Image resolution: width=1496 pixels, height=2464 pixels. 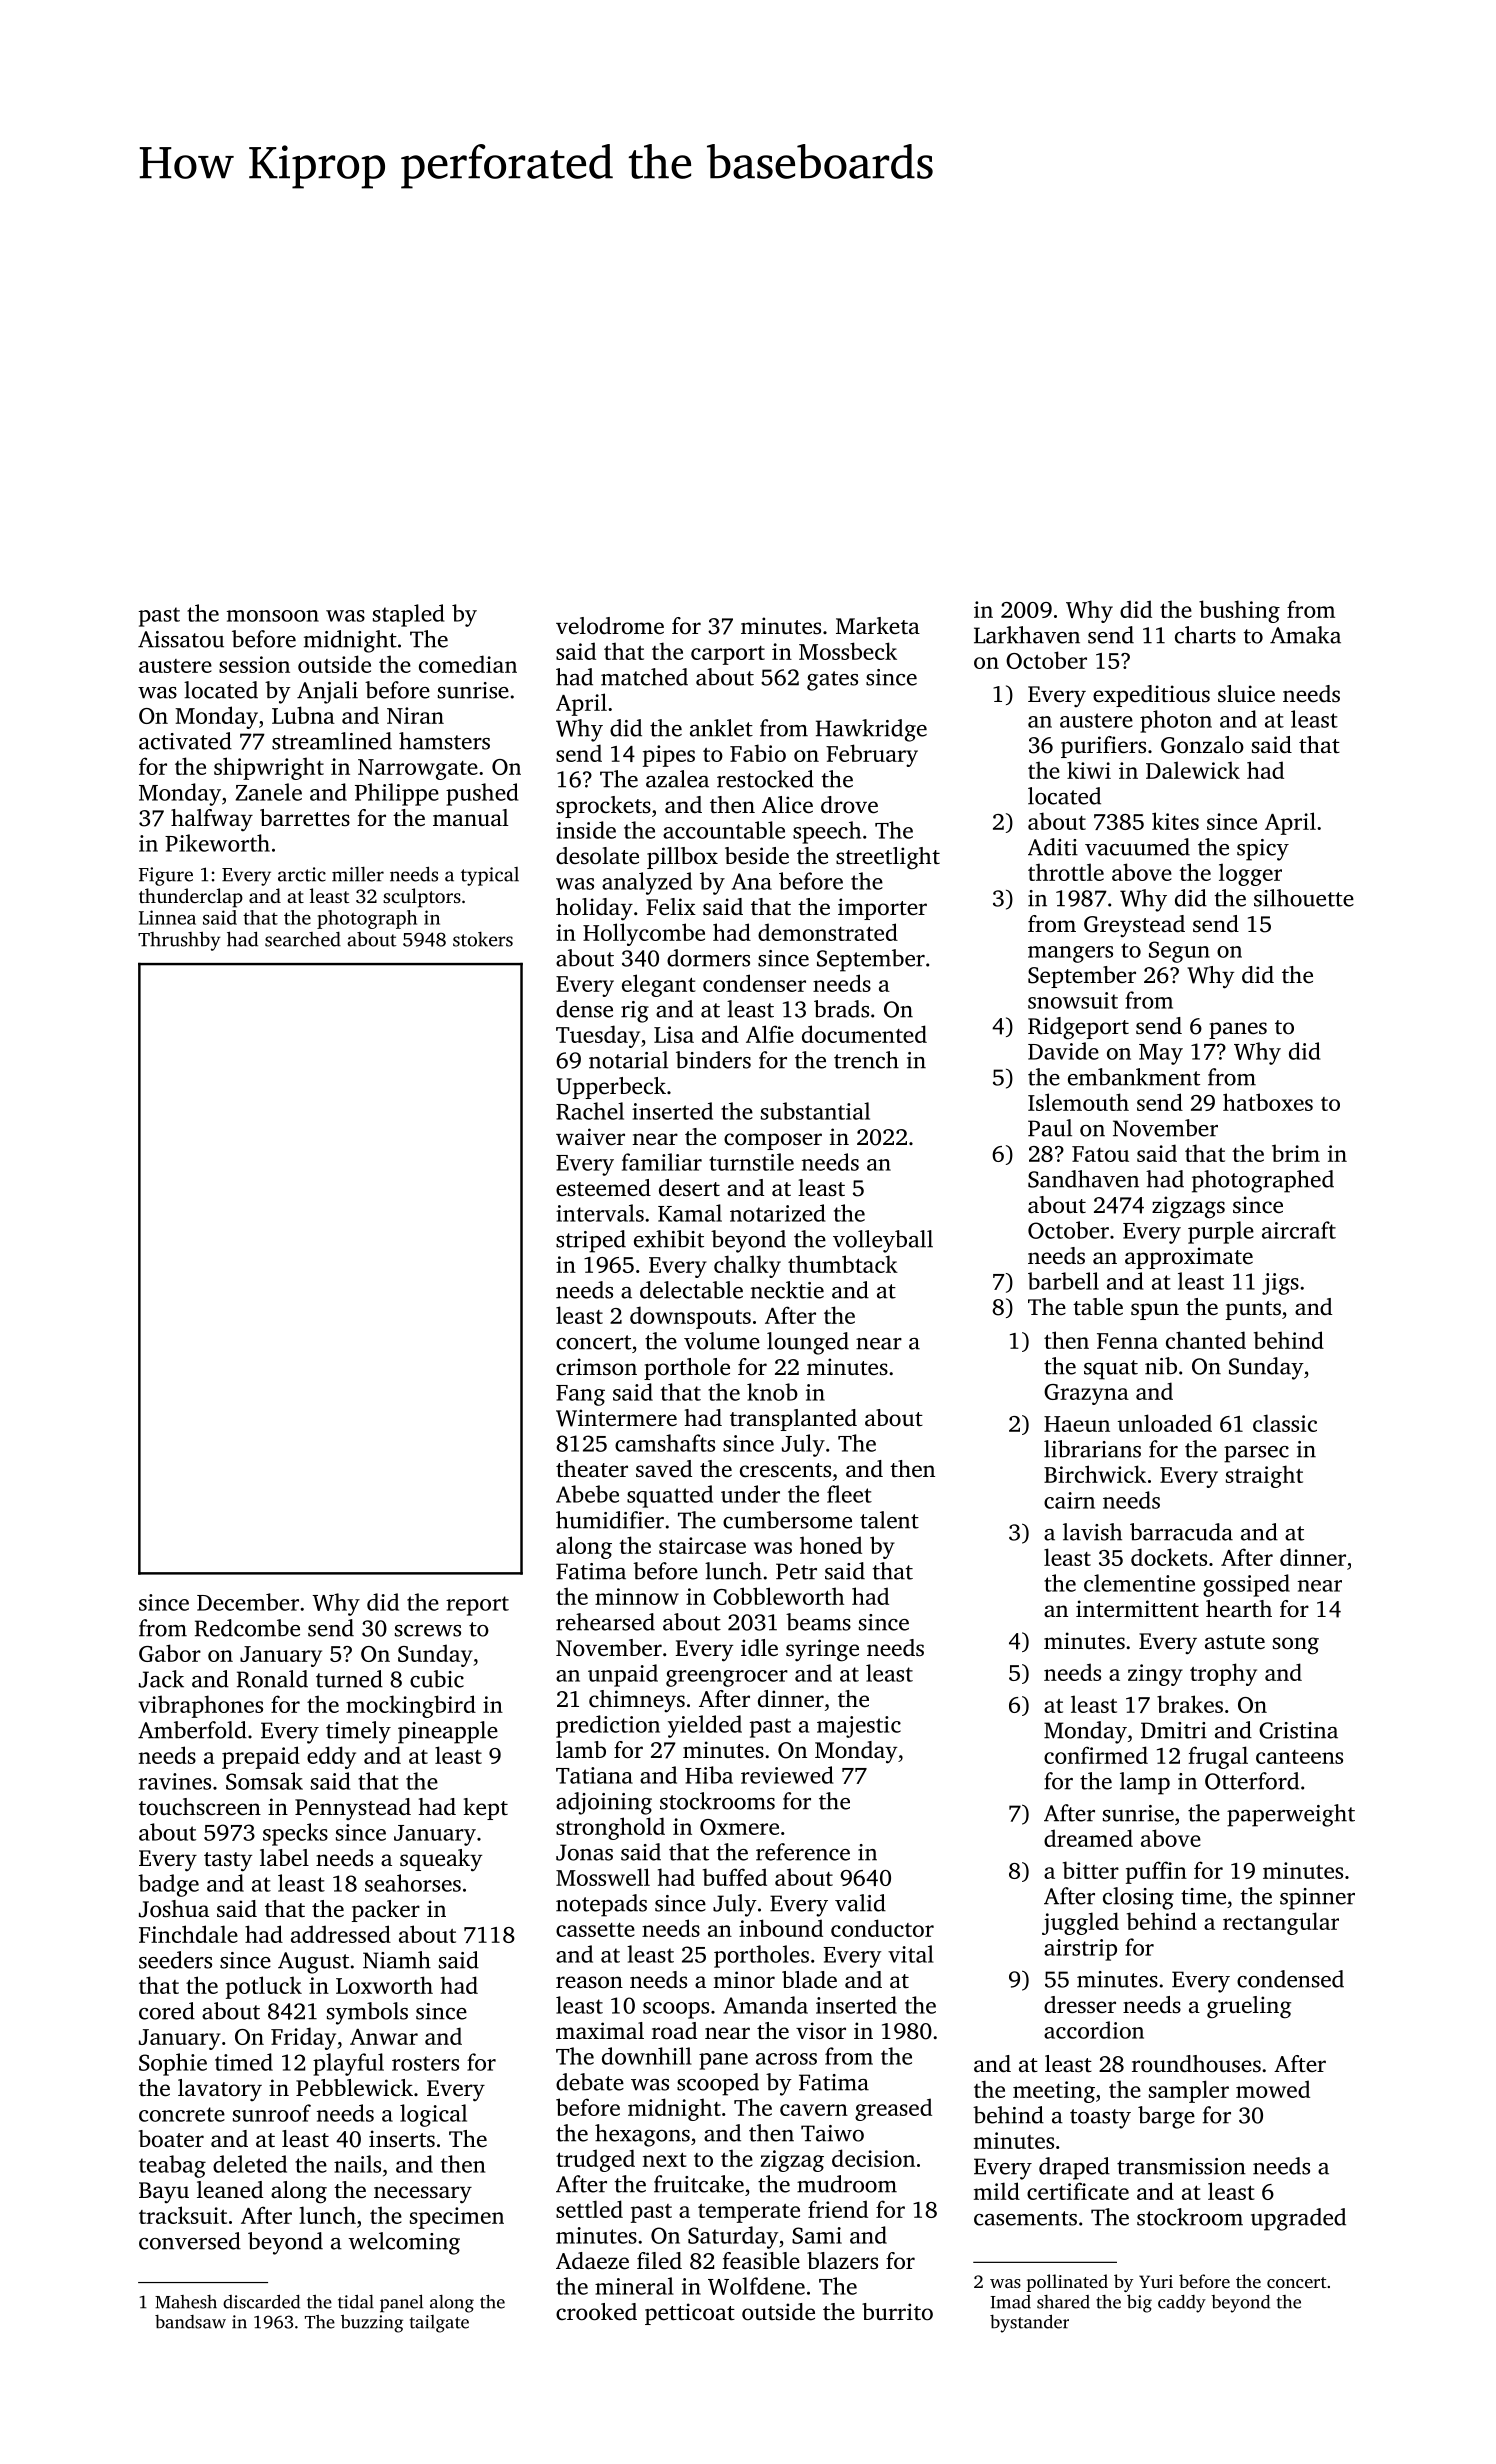 I want to click on spinner, so click(x=1317, y=1899).
